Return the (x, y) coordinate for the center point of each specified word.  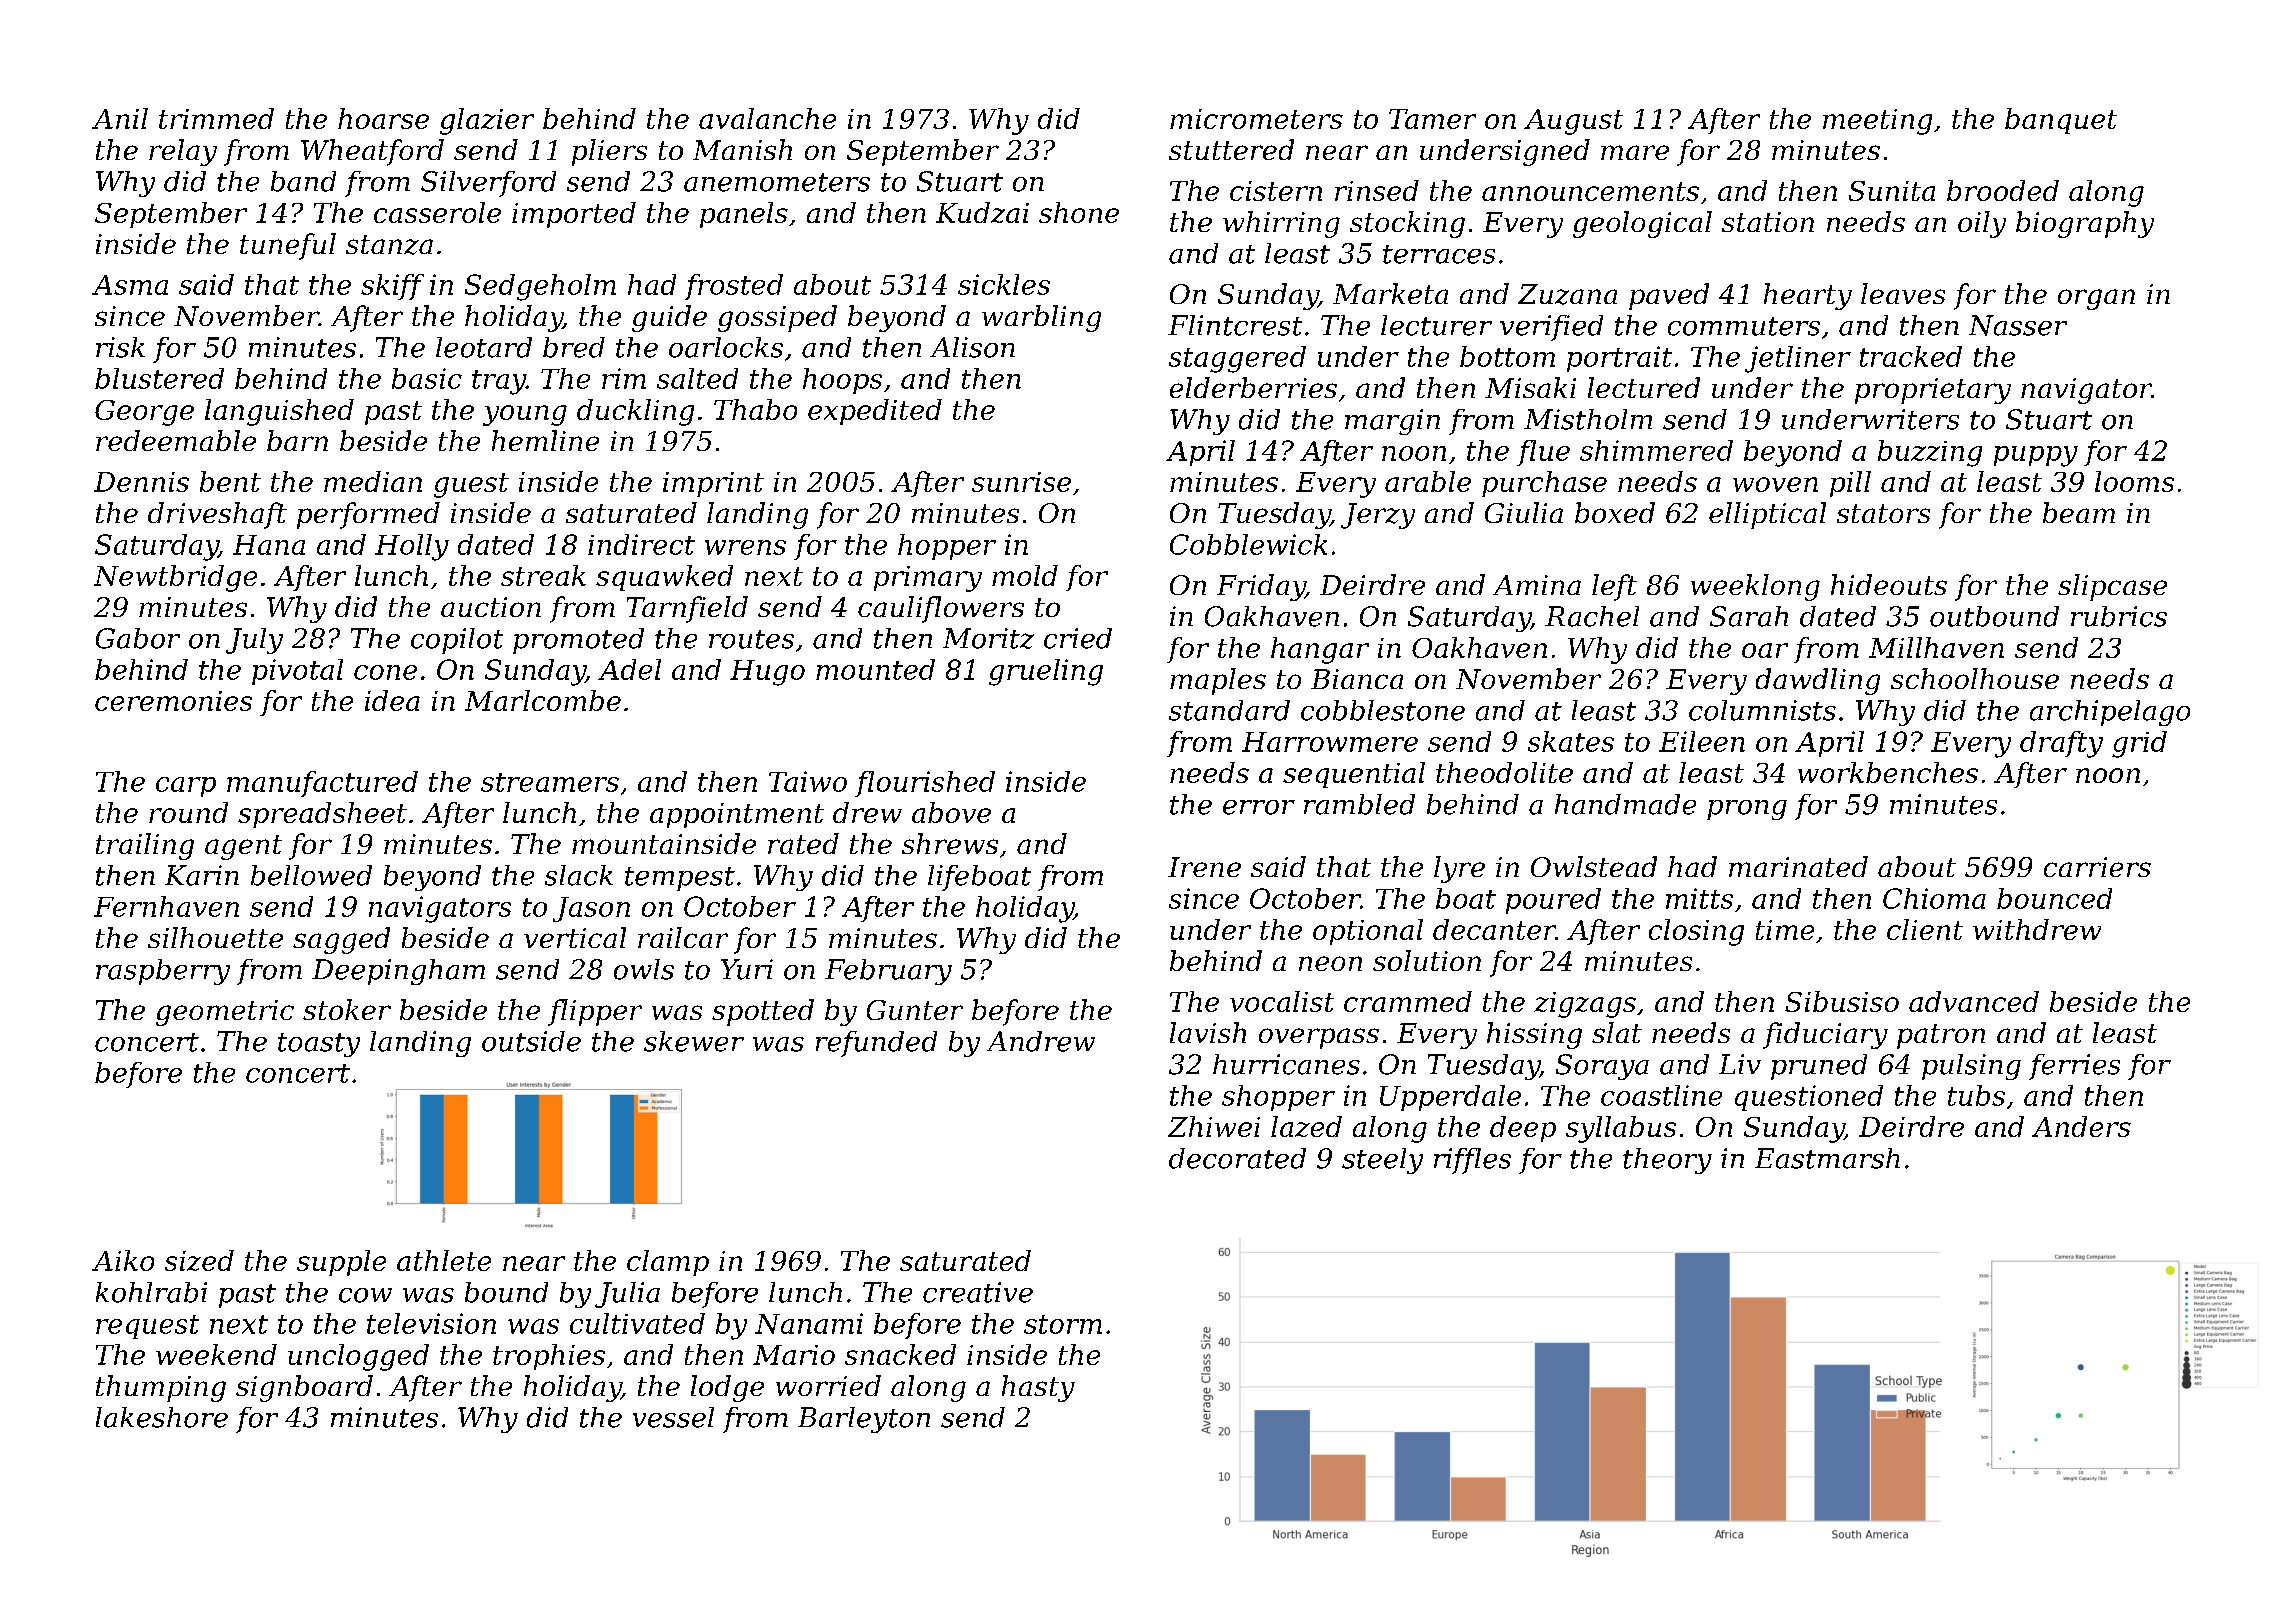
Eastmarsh (1827, 1158)
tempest (680, 879)
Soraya (1602, 1067)
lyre (1459, 869)
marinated (1798, 866)
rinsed (1377, 190)
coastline (1661, 1095)
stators (1883, 513)
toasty (319, 1045)
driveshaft (217, 515)
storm (1063, 1324)
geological (1642, 224)
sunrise (1021, 482)
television (431, 1323)
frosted (734, 287)
